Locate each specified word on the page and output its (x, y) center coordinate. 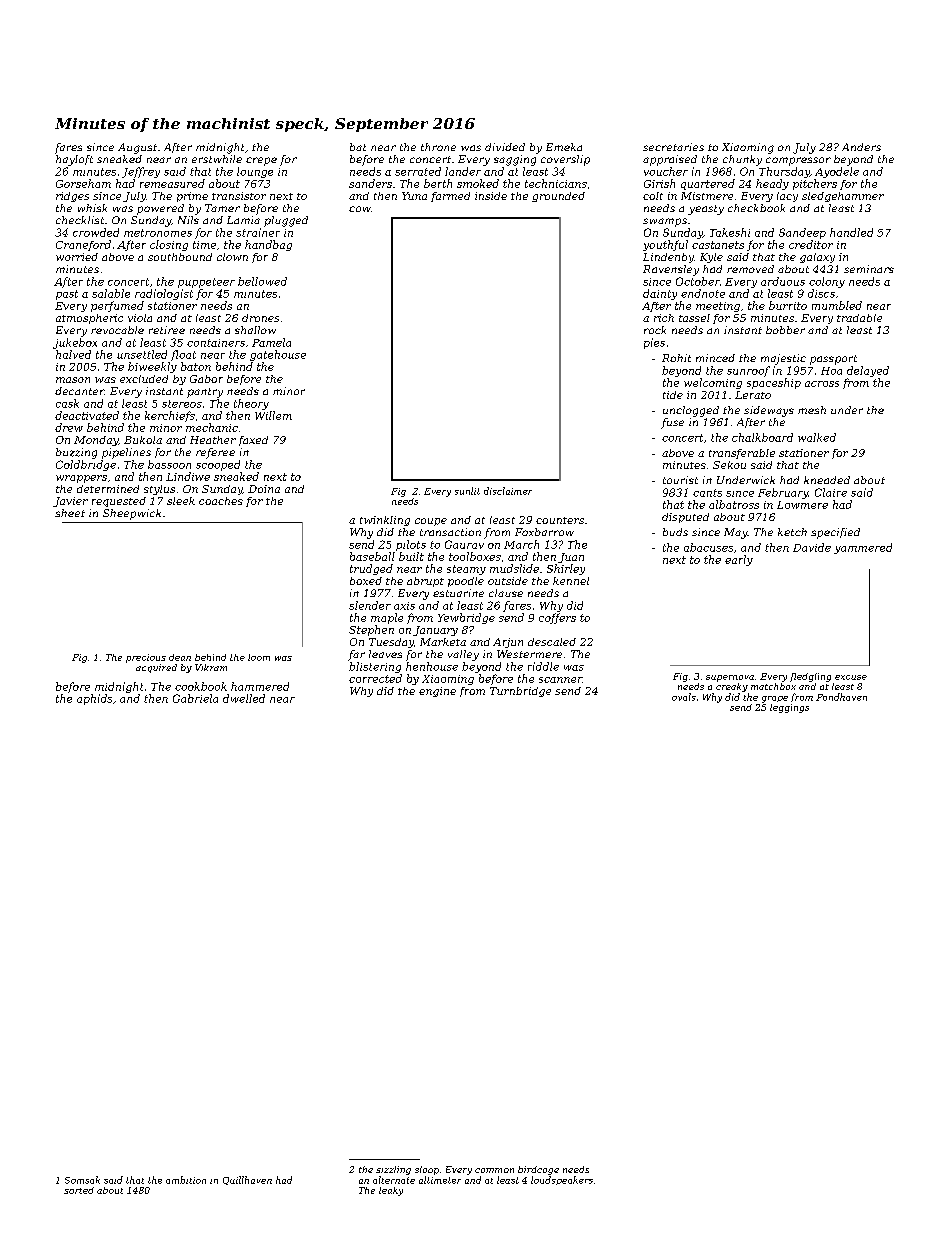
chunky (742, 160)
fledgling (810, 677)
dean (180, 657)
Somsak (82, 1180)
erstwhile (217, 159)
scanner (560, 680)
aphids (94, 699)
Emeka (564, 147)
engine (437, 692)
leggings (789, 708)
